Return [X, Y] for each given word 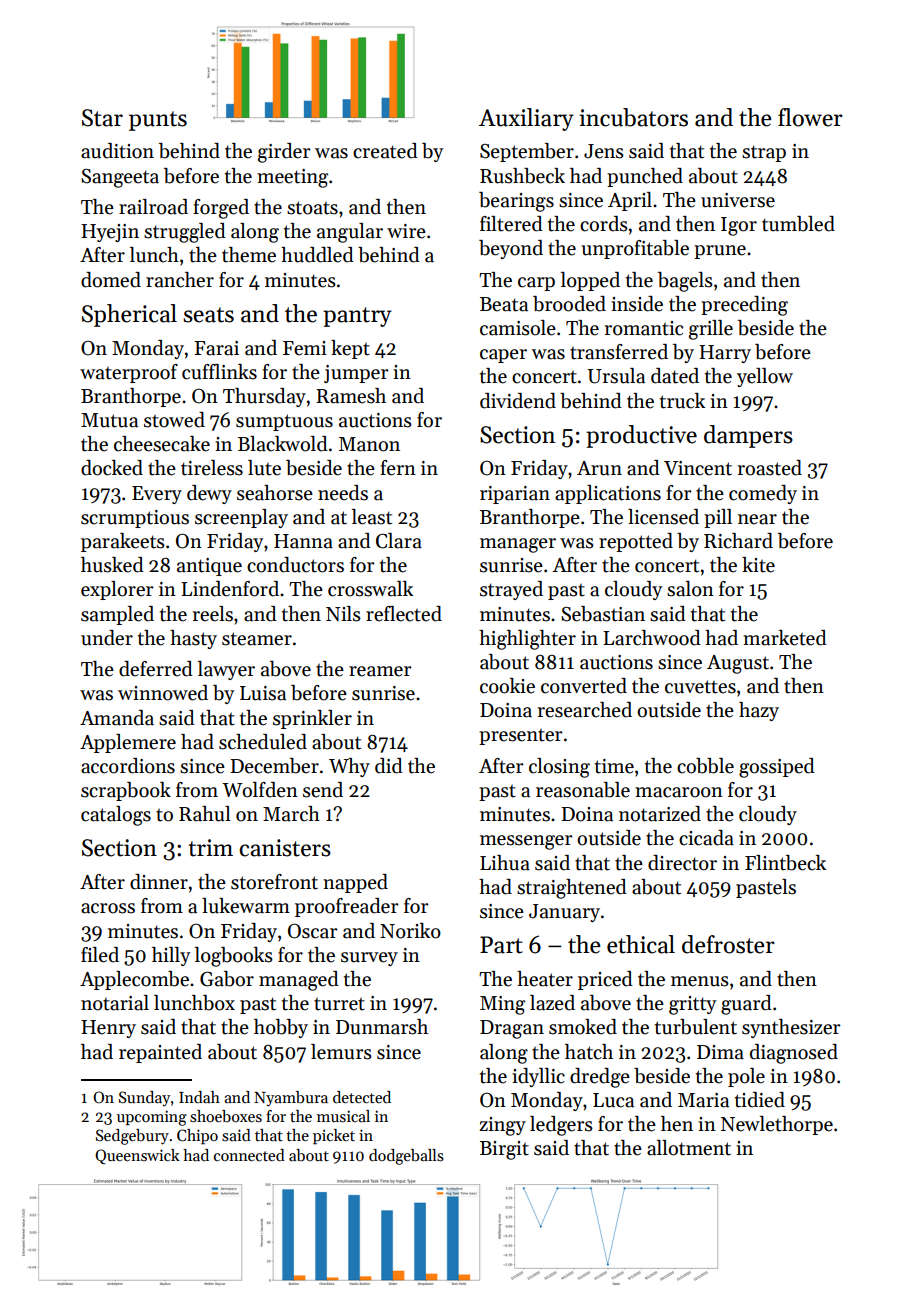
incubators [633, 117]
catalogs [116, 816]
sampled [117, 615]
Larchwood [652, 638]
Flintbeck [785, 863]
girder [284, 153]
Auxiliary [526, 119]
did [389, 766]
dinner [159, 882]
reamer [380, 671]
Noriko [410, 931]
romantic [644, 328]
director [682, 863]
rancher [180, 280]
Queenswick [137, 1156]
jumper [356, 374]
